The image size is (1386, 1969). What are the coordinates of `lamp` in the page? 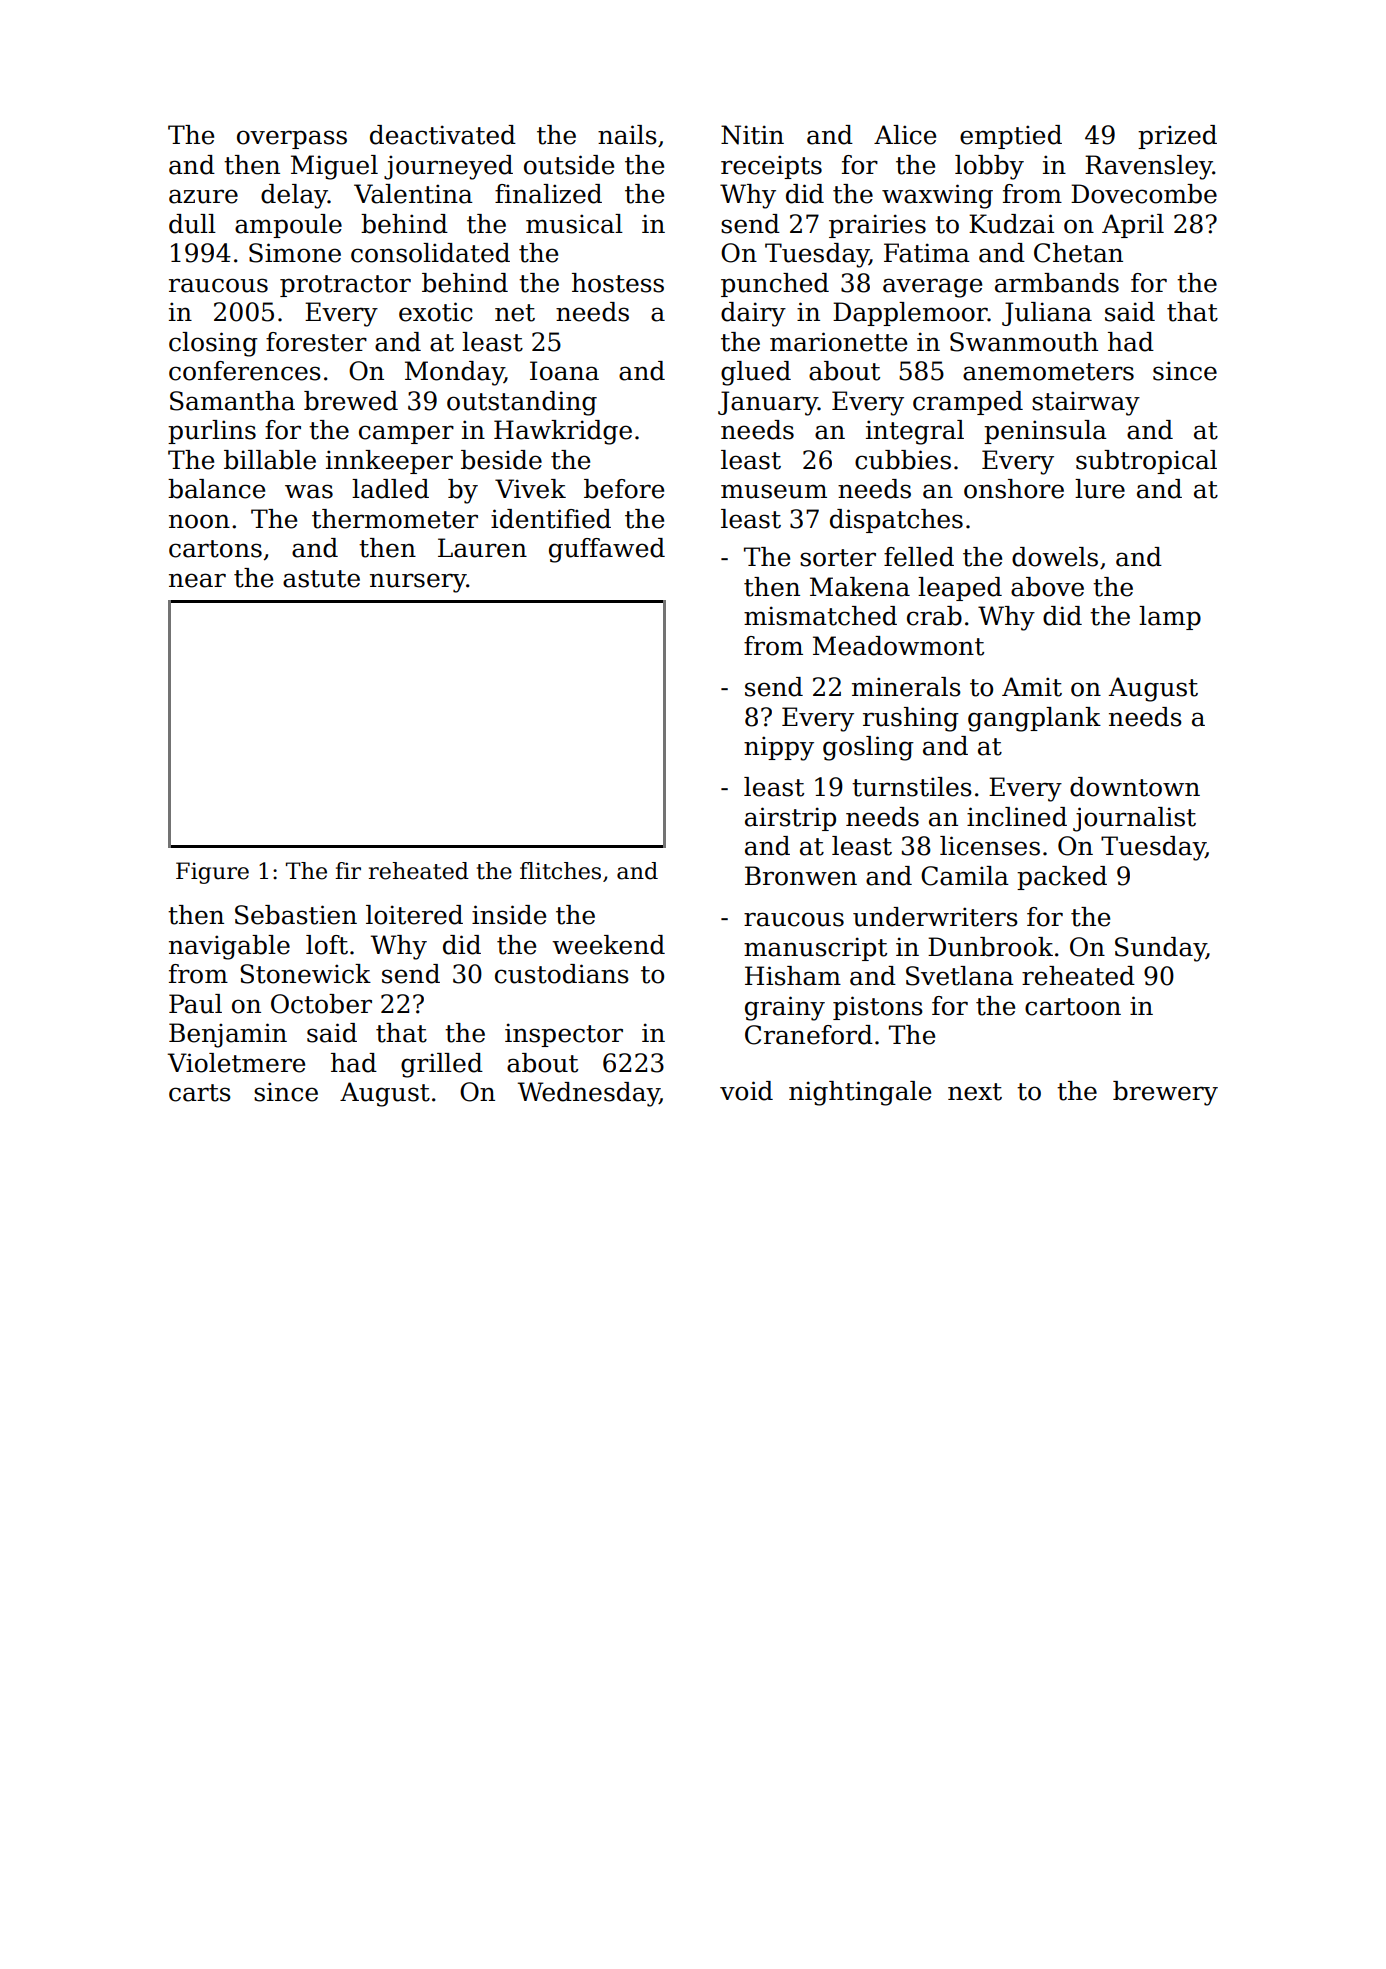 It's located at (1170, 618).
